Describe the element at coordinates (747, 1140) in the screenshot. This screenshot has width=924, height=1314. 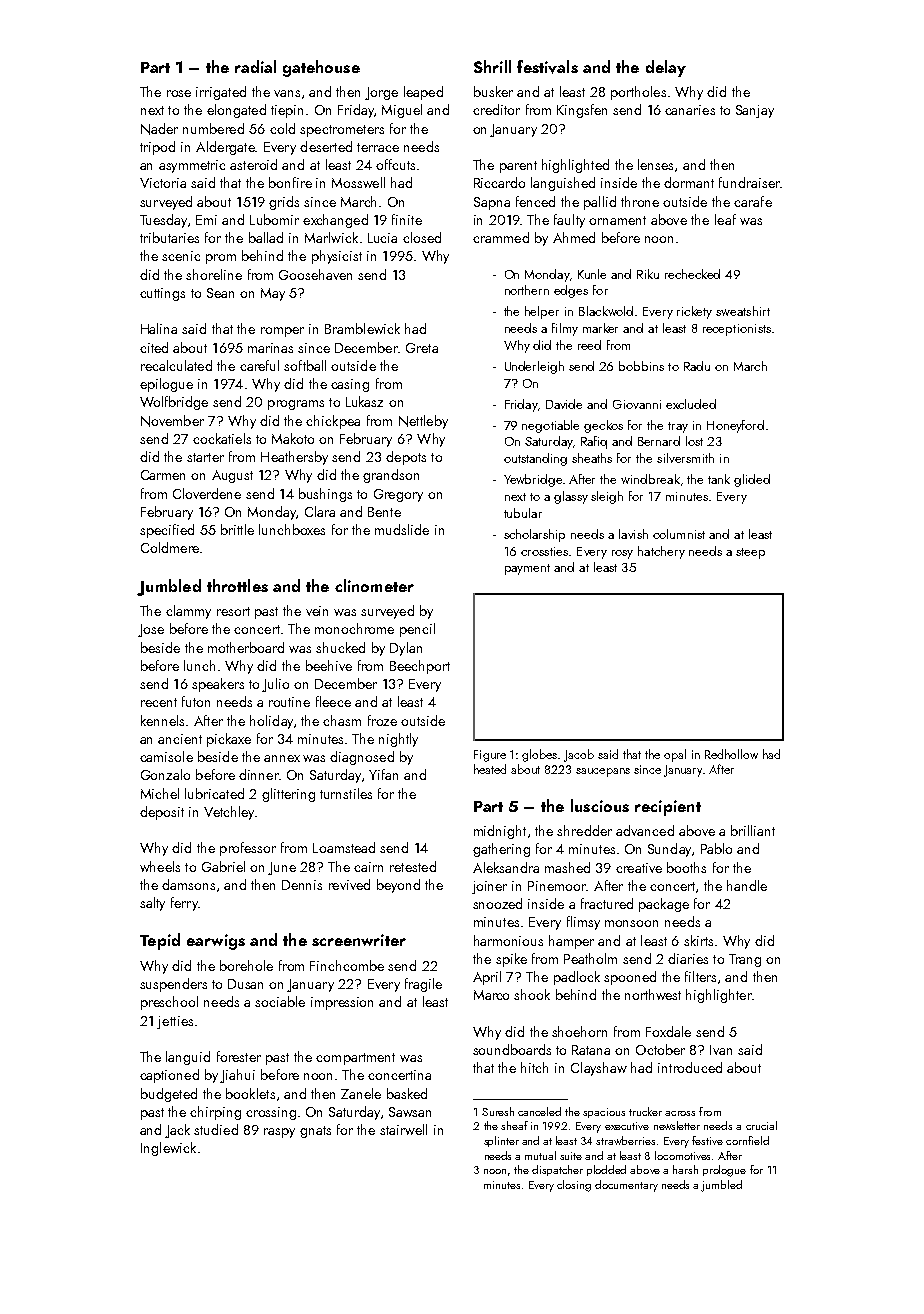
I see `cornfield` at that location.
